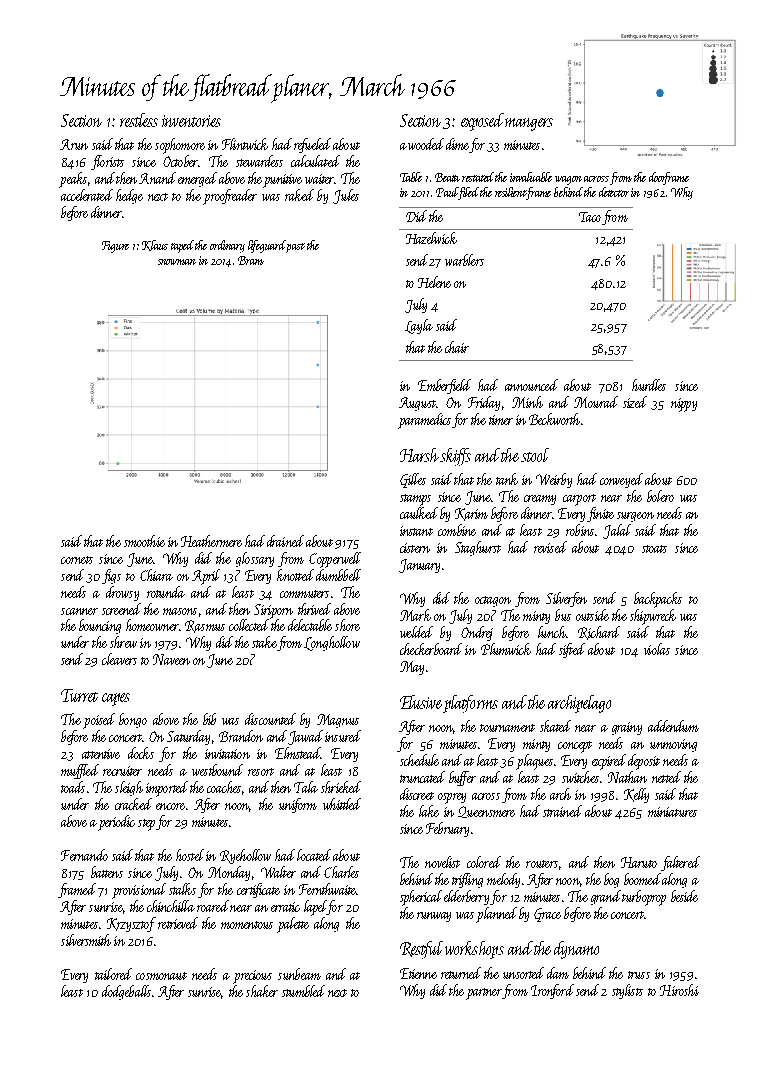 The height and width of the screenshot is (1077, 759). What do you see at coordinates (467, 880) in the screenshot?
I see `trifling` at bounding box center [467, 880].
